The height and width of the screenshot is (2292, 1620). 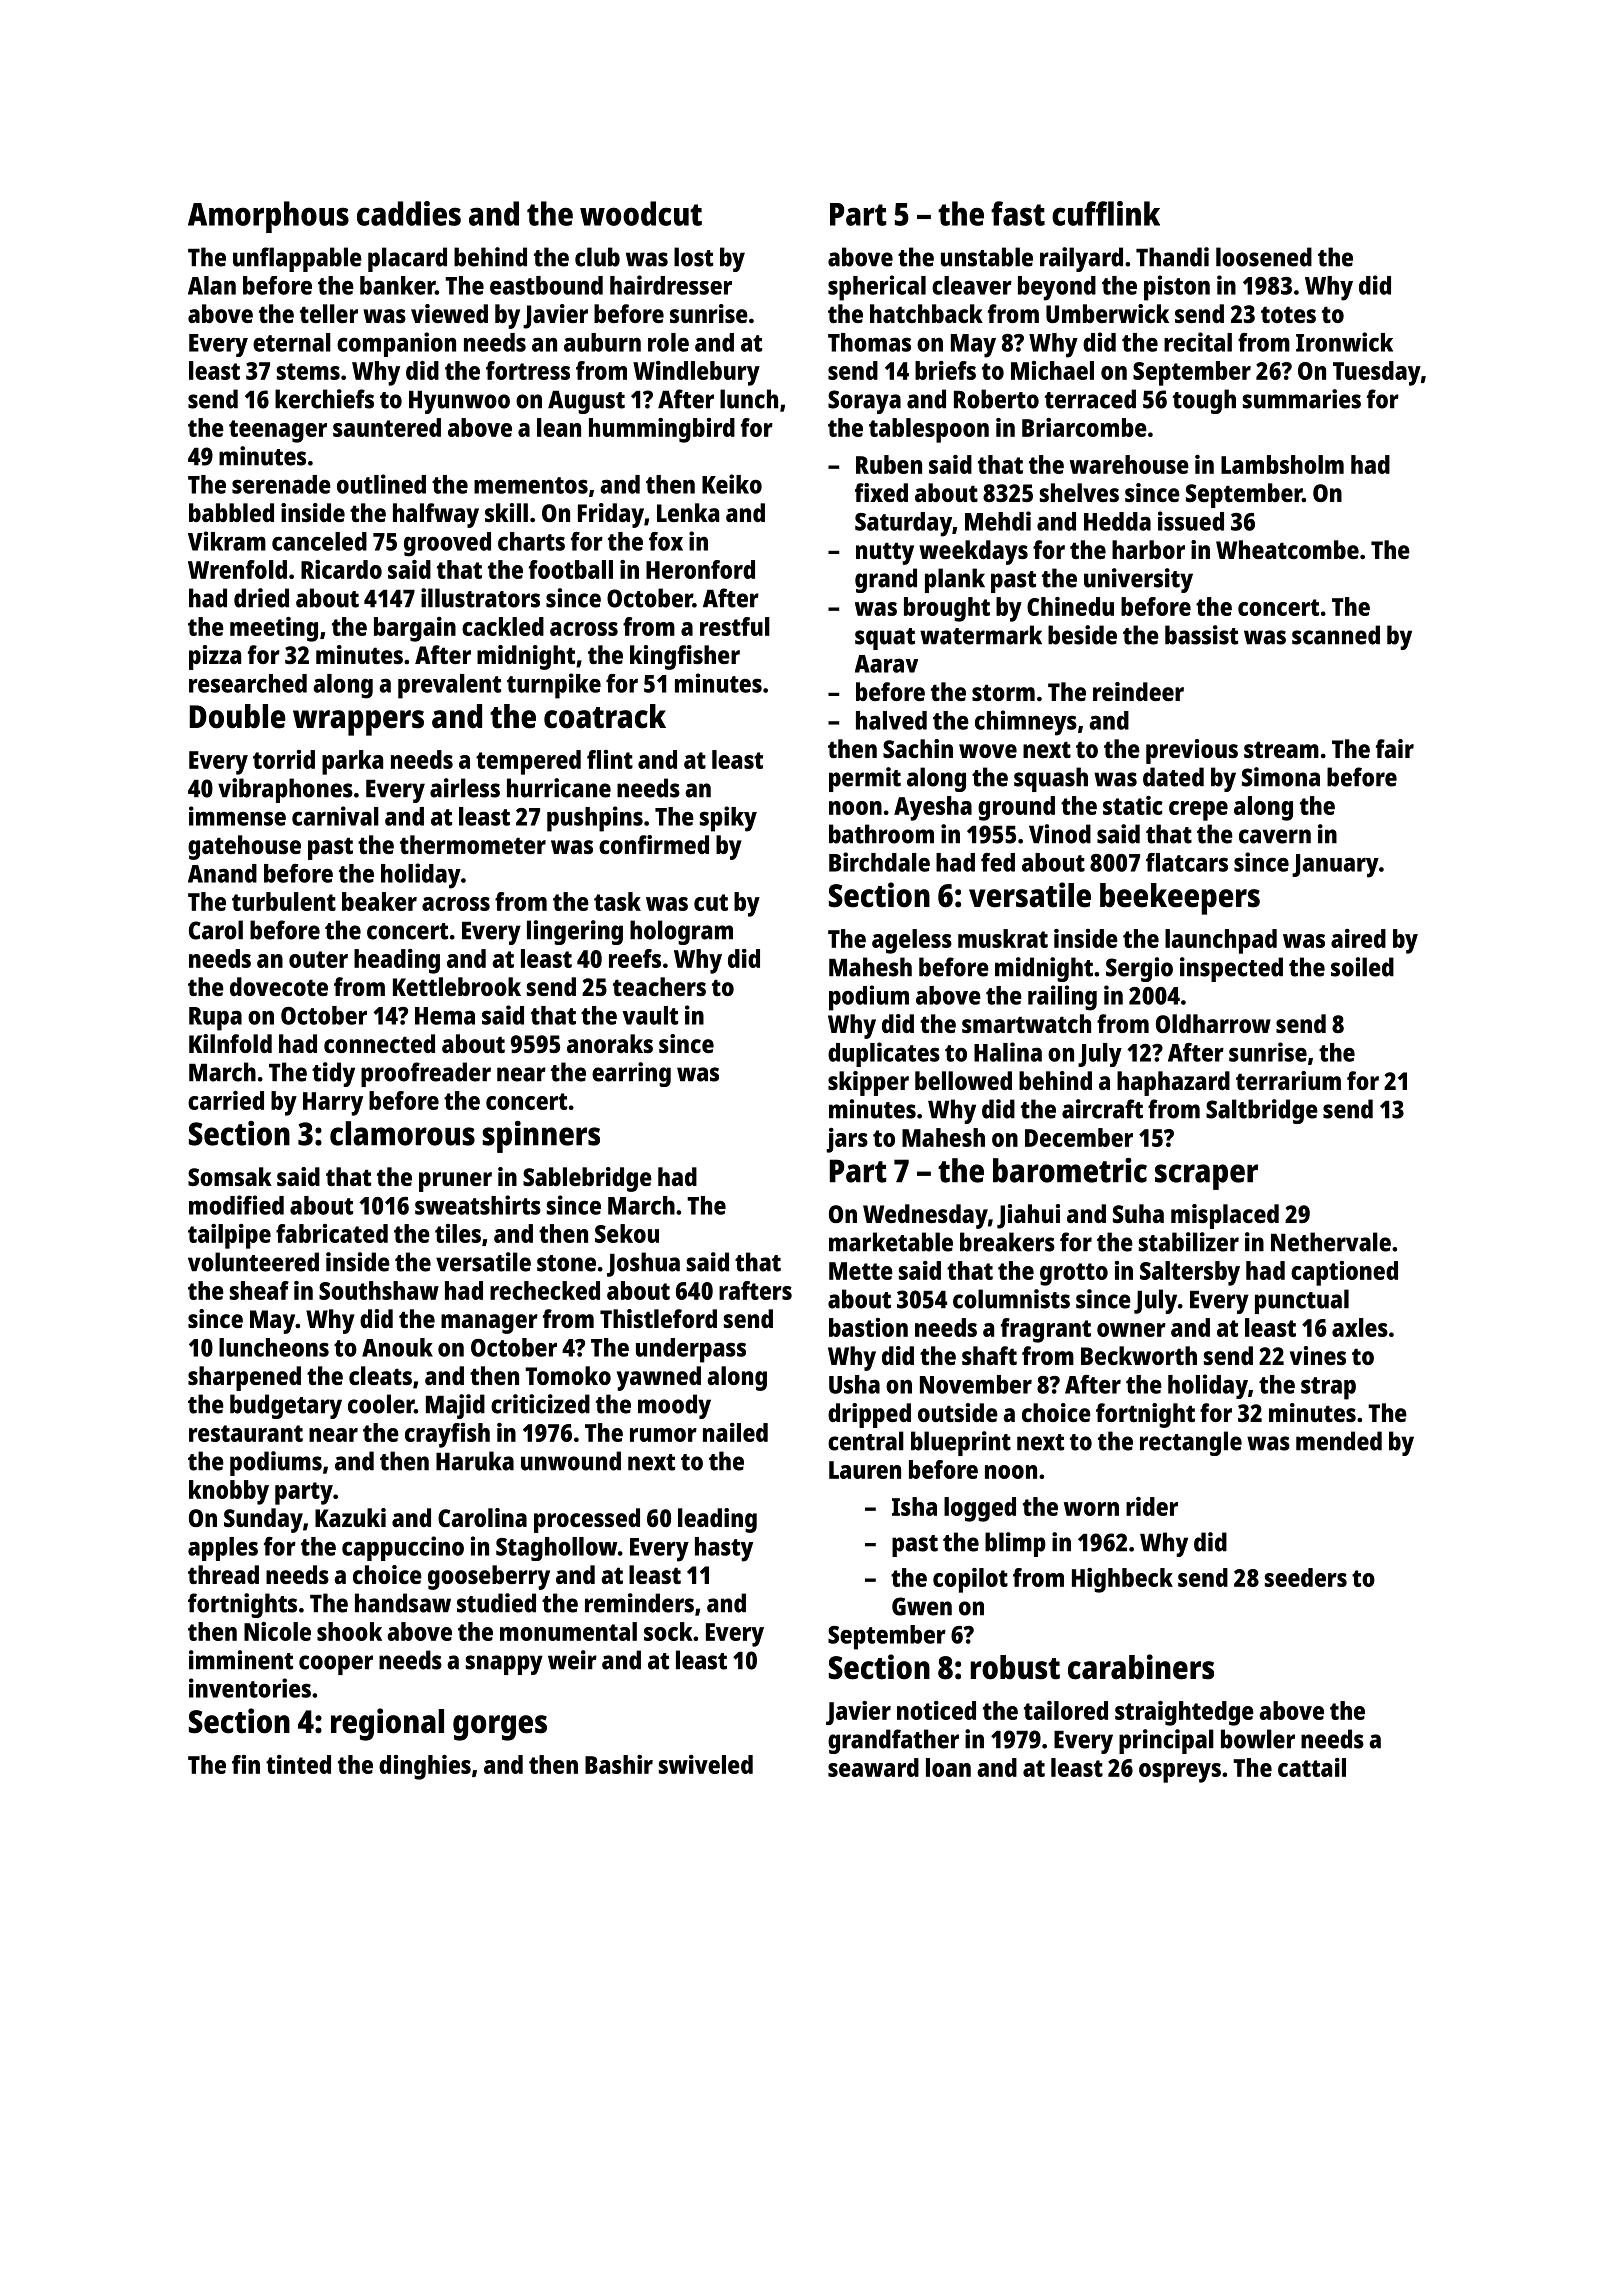 What do you see at coordinates (475, 1461) in the screenshot?
I see `Haruka` at bounding box center [475, 1461].
